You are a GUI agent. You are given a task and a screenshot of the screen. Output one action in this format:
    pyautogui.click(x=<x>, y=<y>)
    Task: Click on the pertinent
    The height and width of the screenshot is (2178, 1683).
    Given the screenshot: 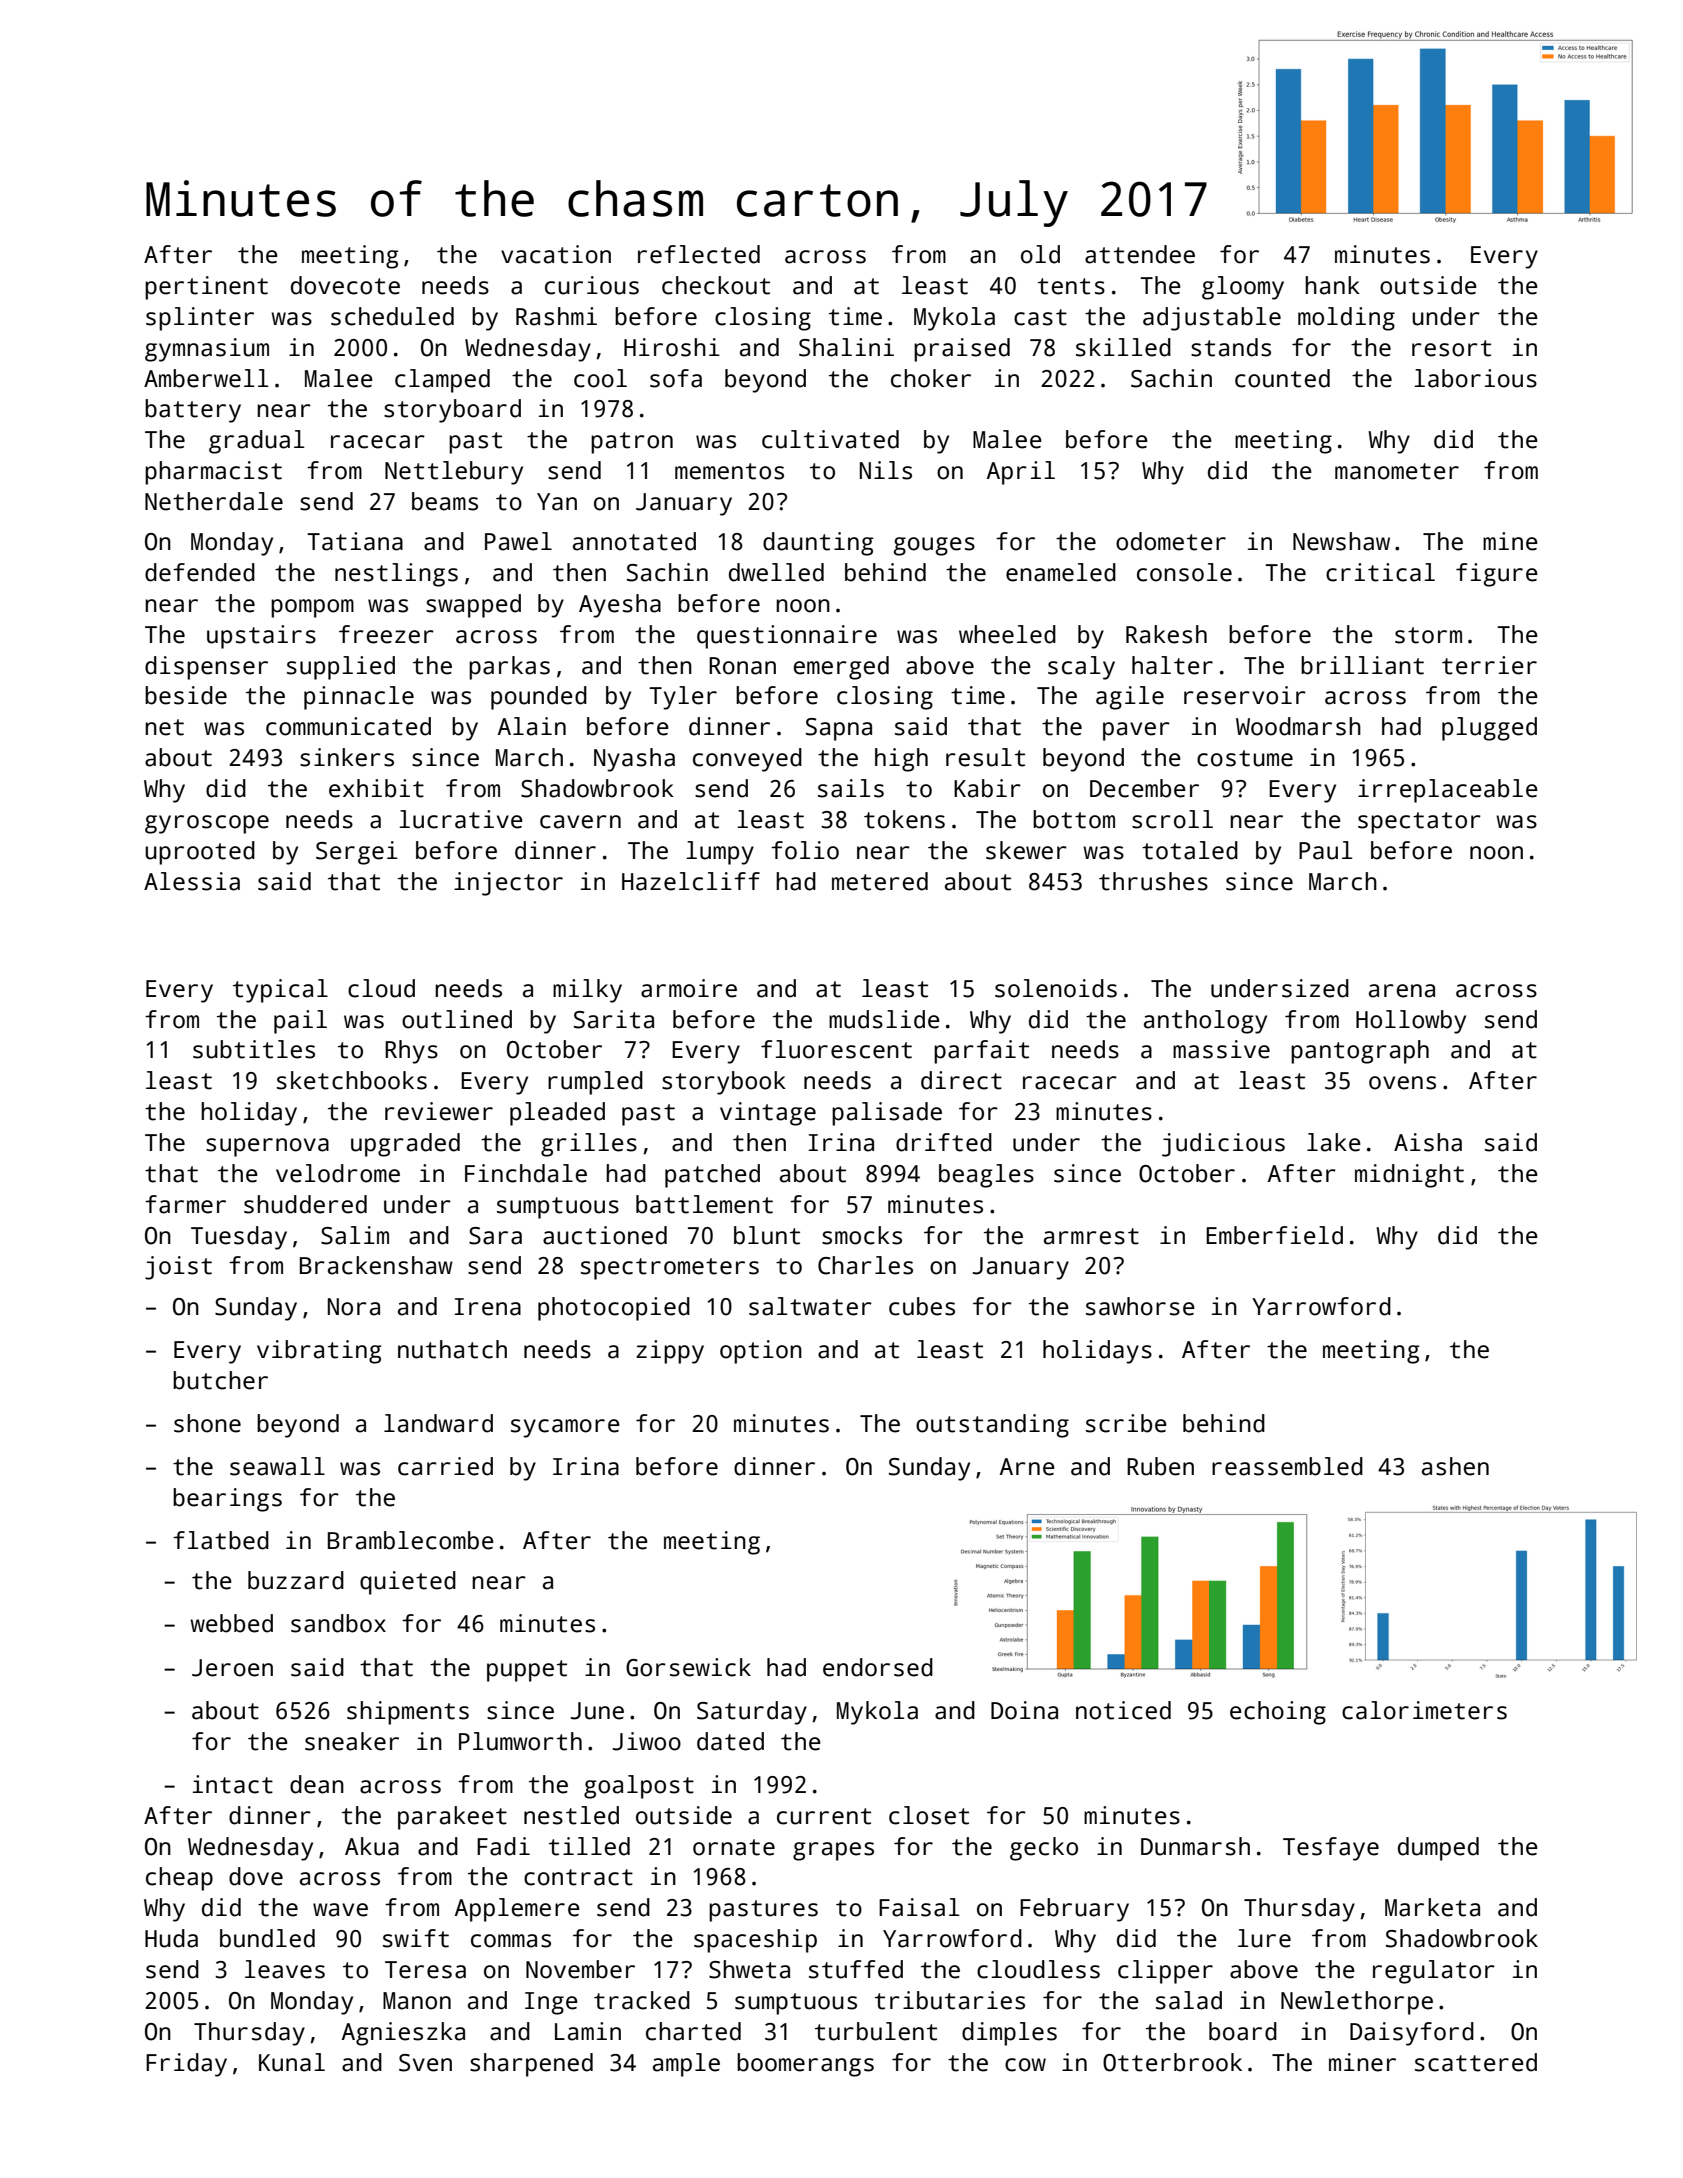 What is the action you would take?
    pyautogui.click(x=206, y=288)
